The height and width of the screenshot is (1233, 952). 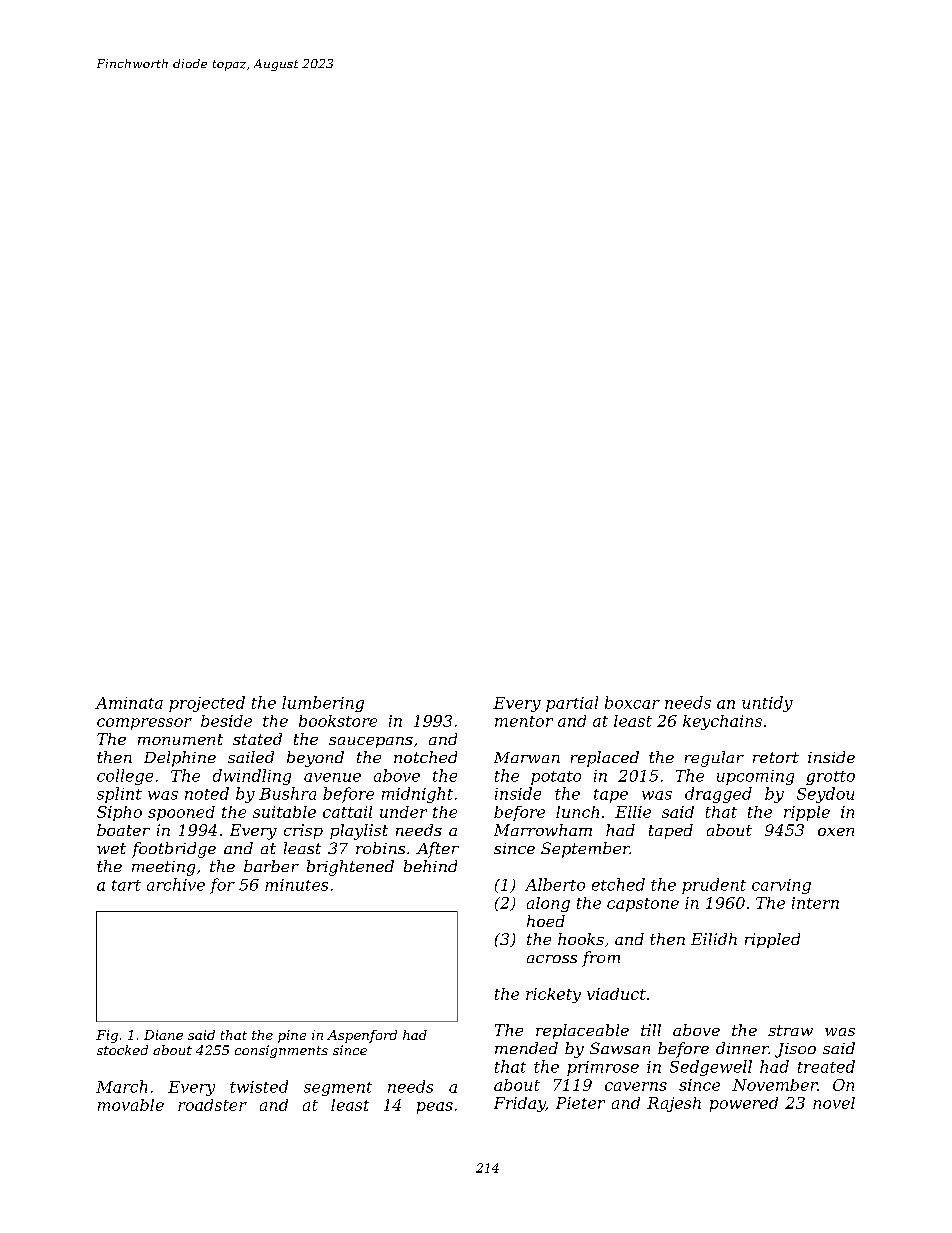 I want to click on Eilidh, so click(x=714, y=939).
